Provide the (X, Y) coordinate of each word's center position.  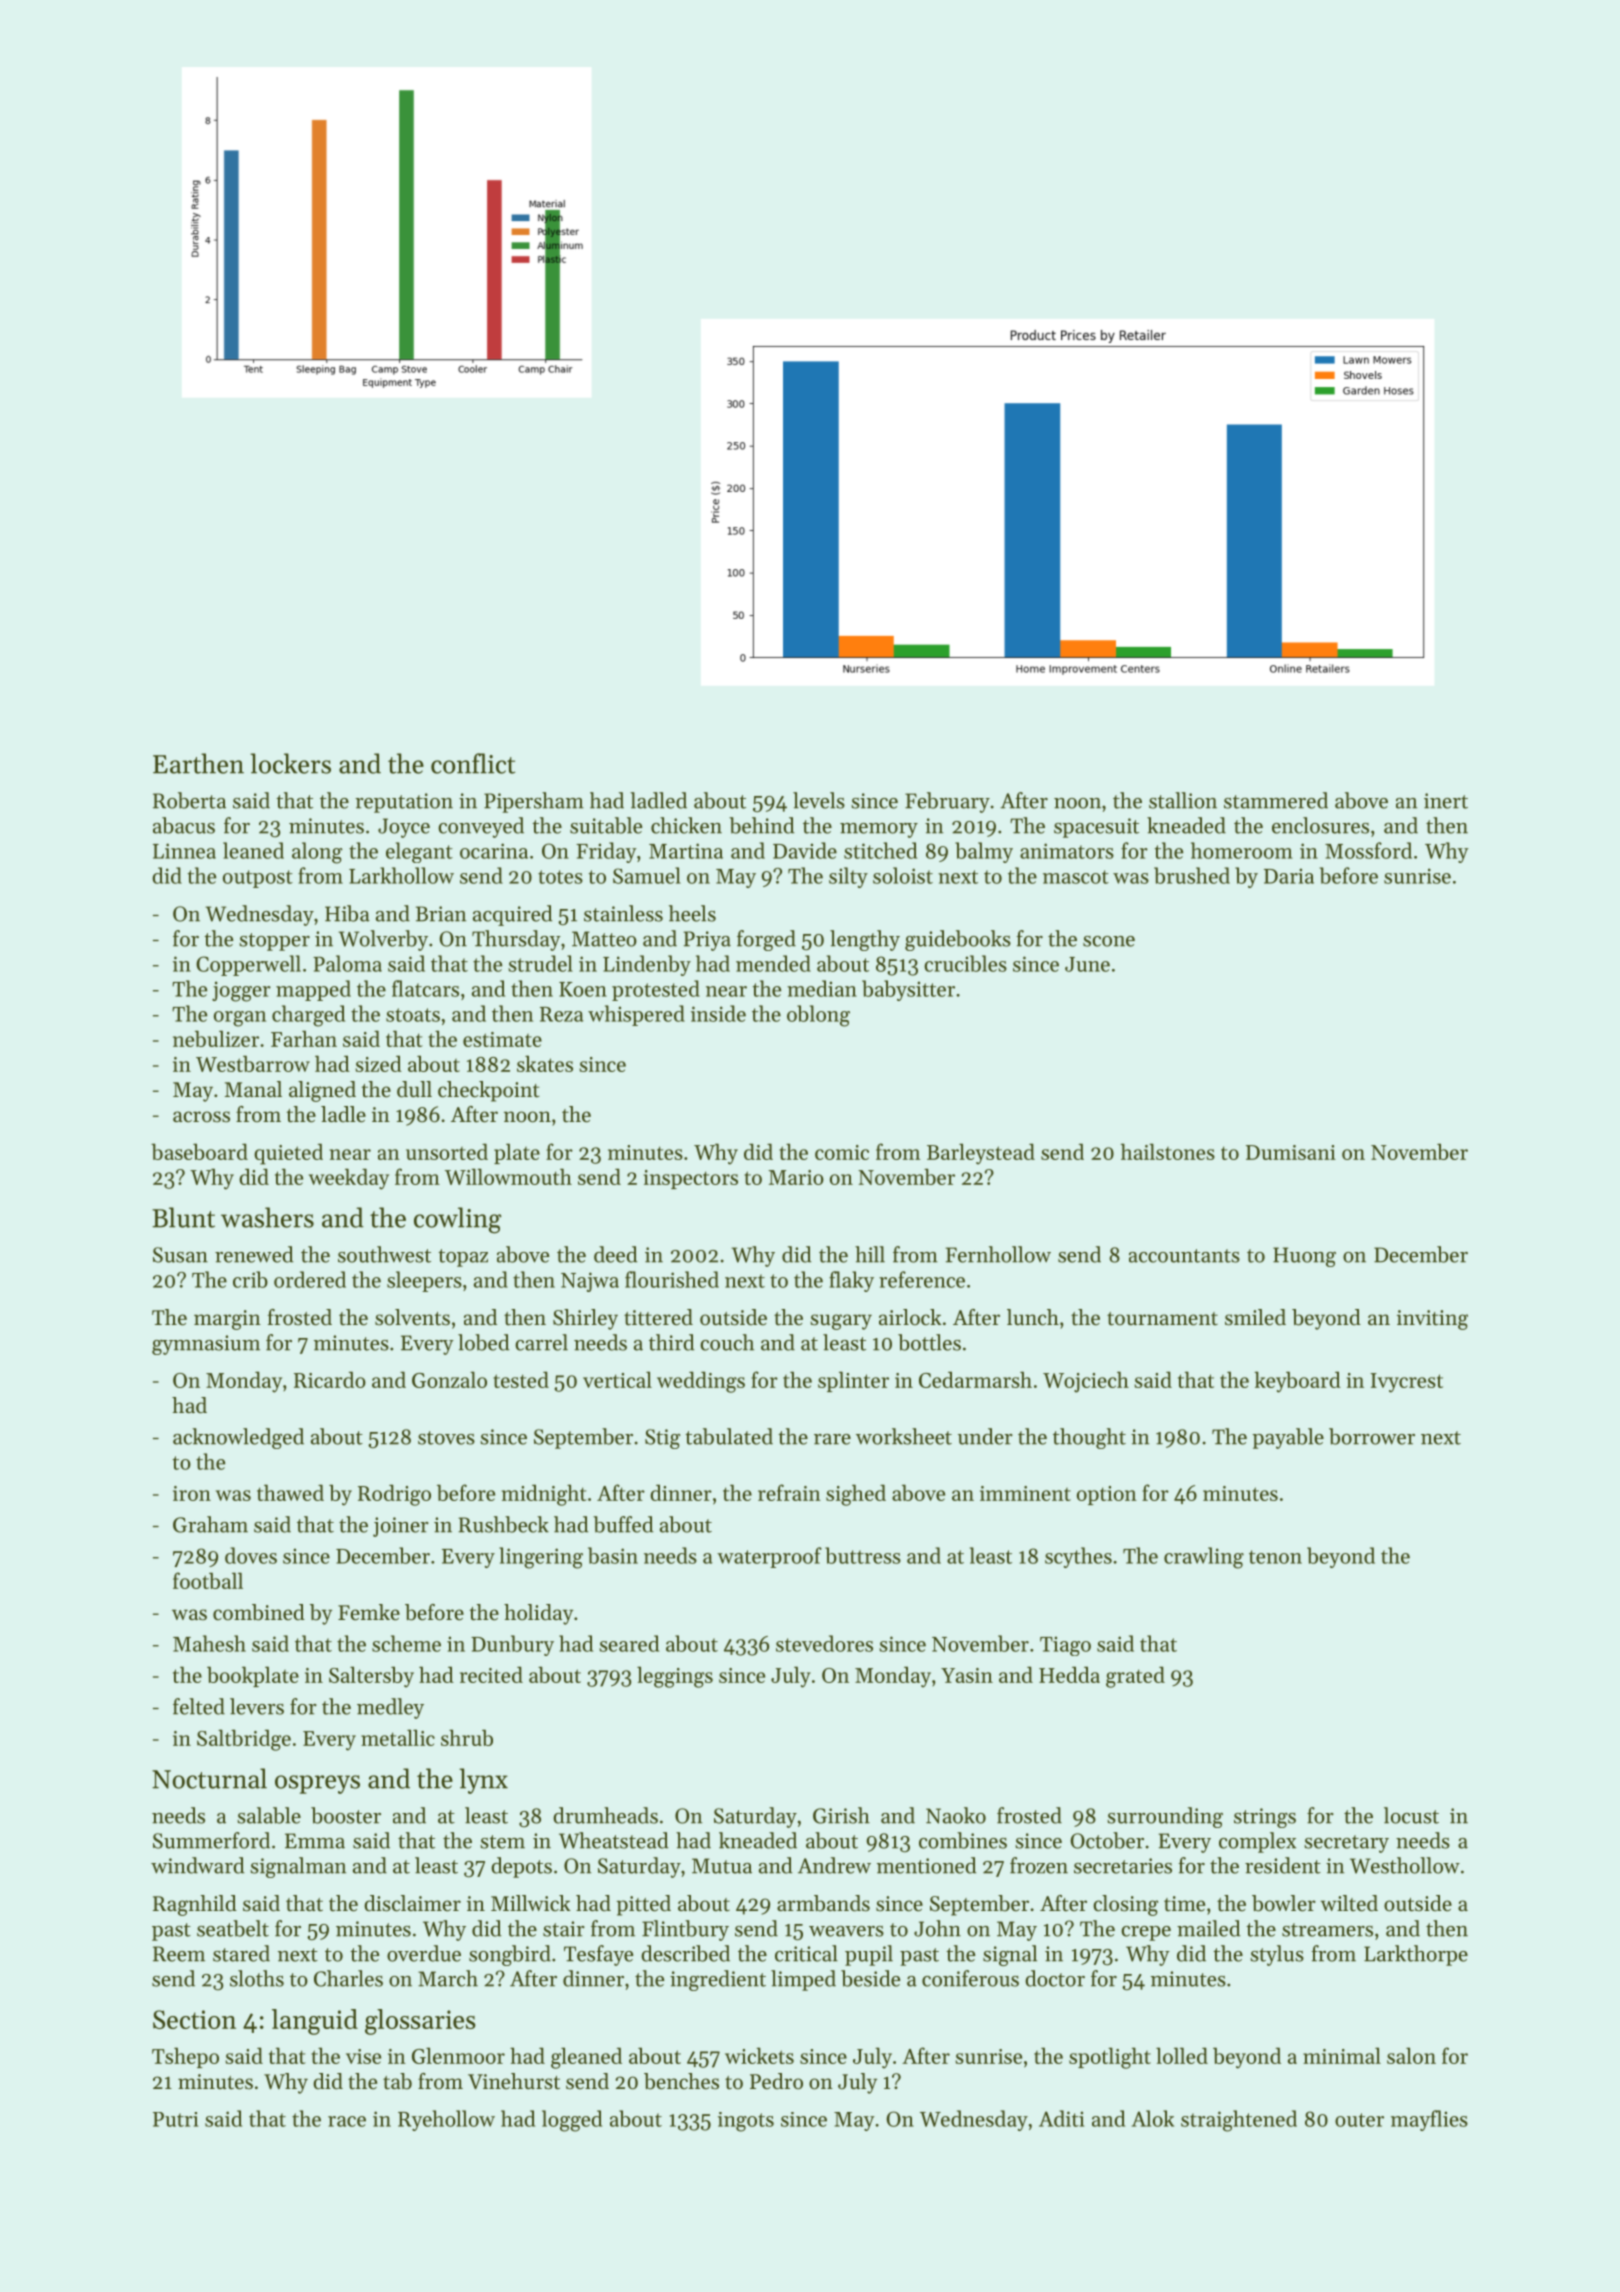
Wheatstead (614, 1840)
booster (346, 1815)
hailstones (1168, 1151)
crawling (1204, 1558)
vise (363, 2056)
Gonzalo (449, 1379)
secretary (1346, 1844)
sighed (856, 1495)
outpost (258, 879)
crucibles (965, 963)
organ (240, 1019)
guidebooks (958, 940)
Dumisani (1291, 1152)
